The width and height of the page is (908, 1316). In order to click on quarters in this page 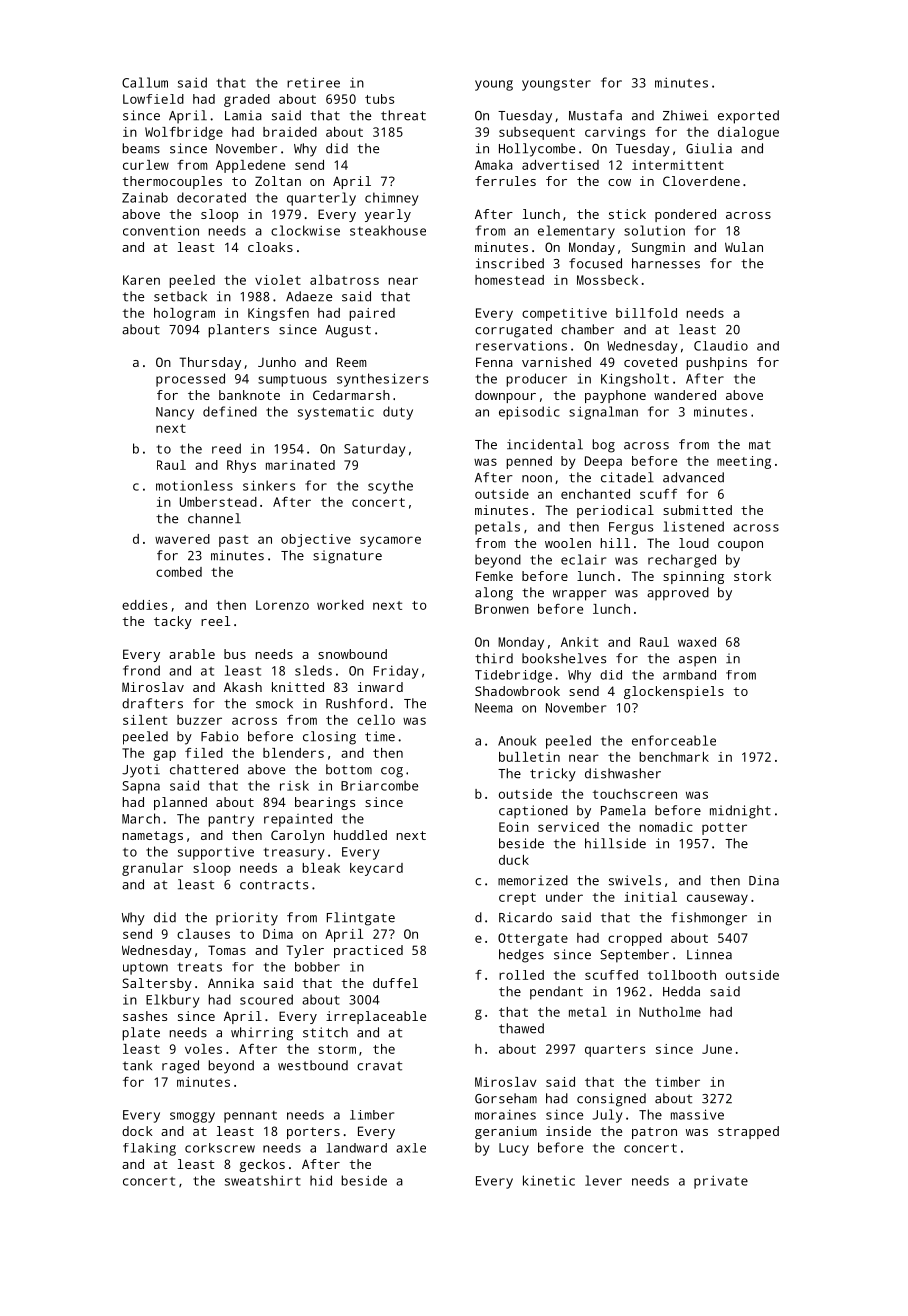, I will do `click(615, 1051)`.
